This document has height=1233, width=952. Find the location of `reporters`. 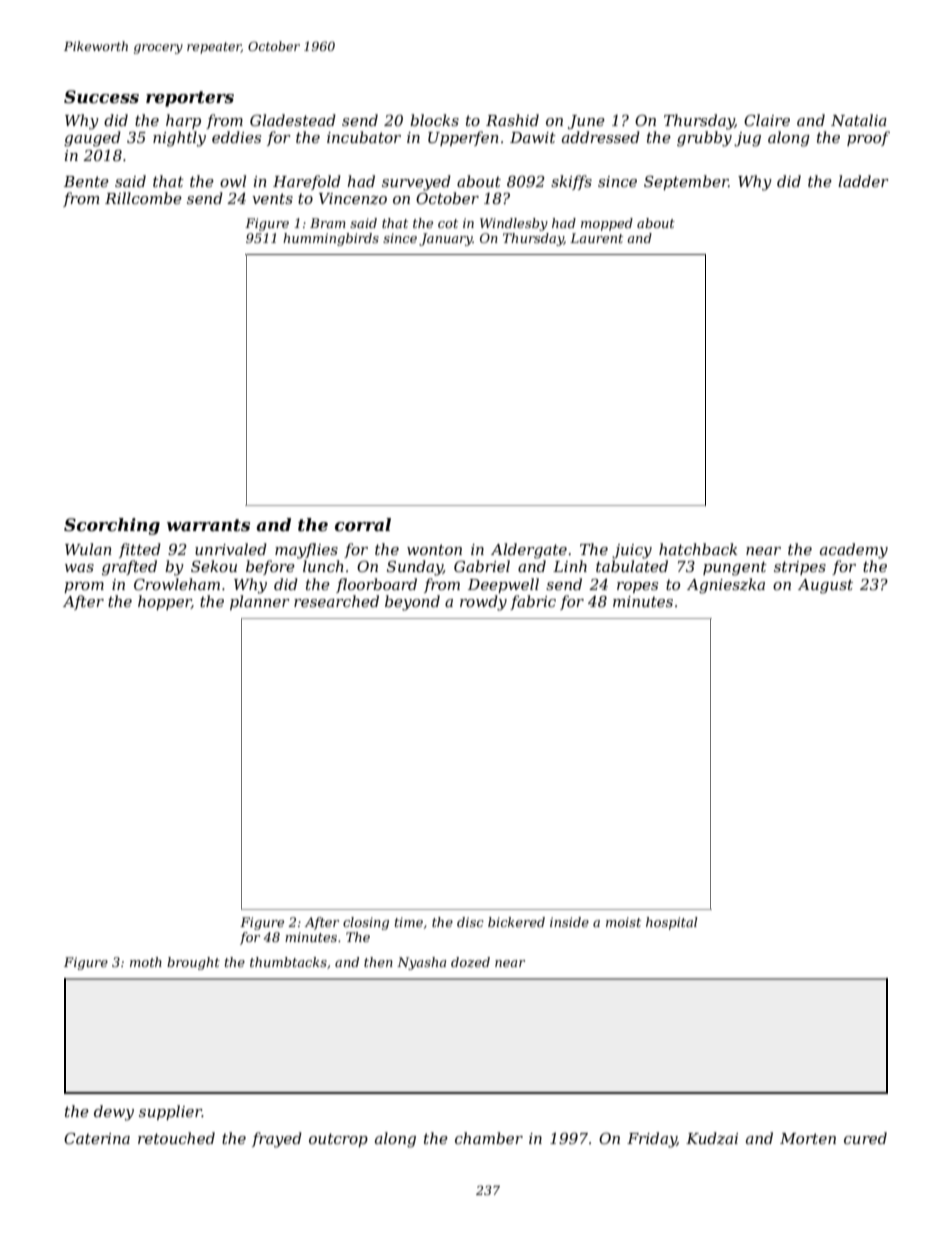

reporters is located at coordinates (190, 99).
